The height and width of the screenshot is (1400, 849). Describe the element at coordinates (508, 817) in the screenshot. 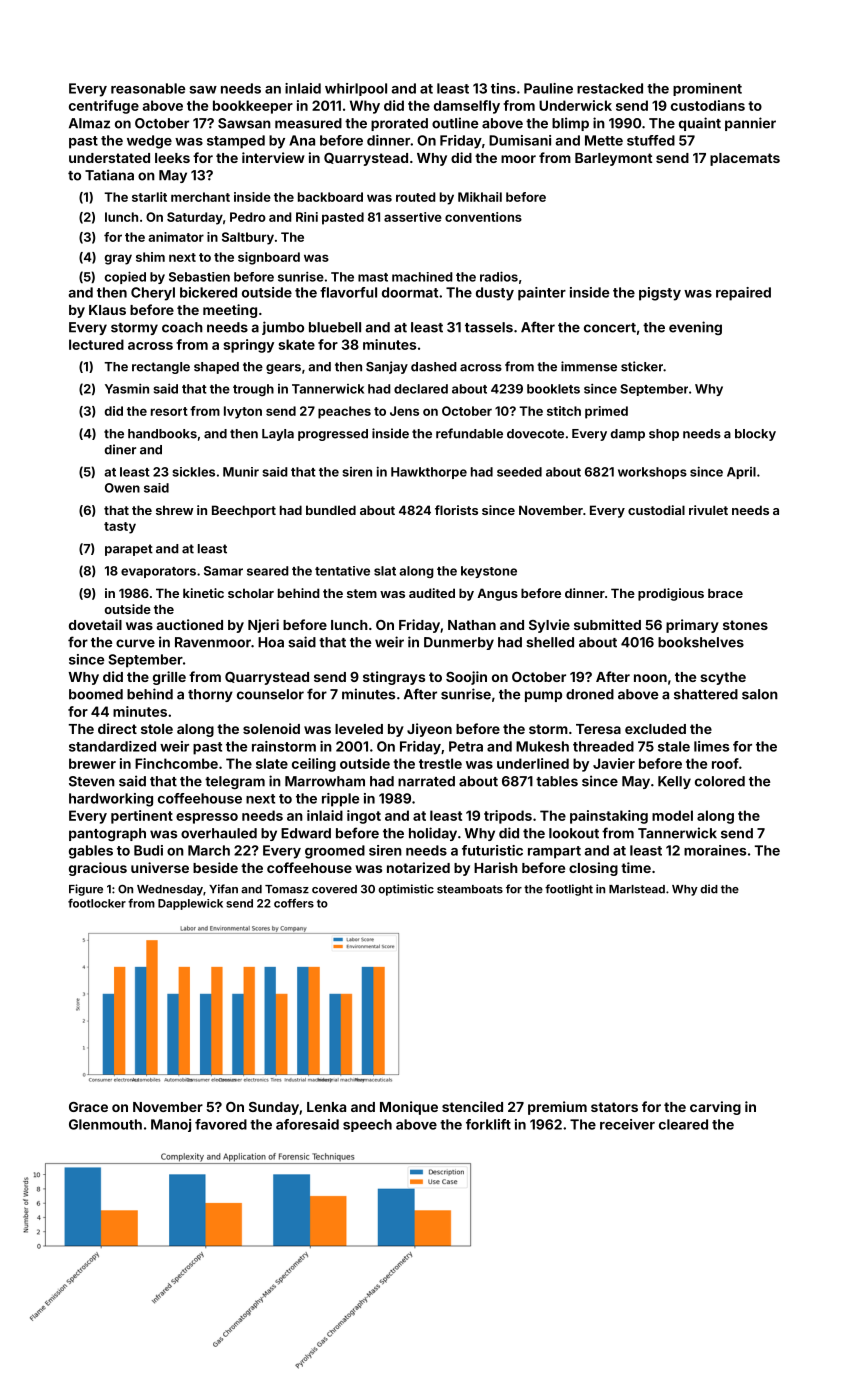

I see `tripods` at that location.
